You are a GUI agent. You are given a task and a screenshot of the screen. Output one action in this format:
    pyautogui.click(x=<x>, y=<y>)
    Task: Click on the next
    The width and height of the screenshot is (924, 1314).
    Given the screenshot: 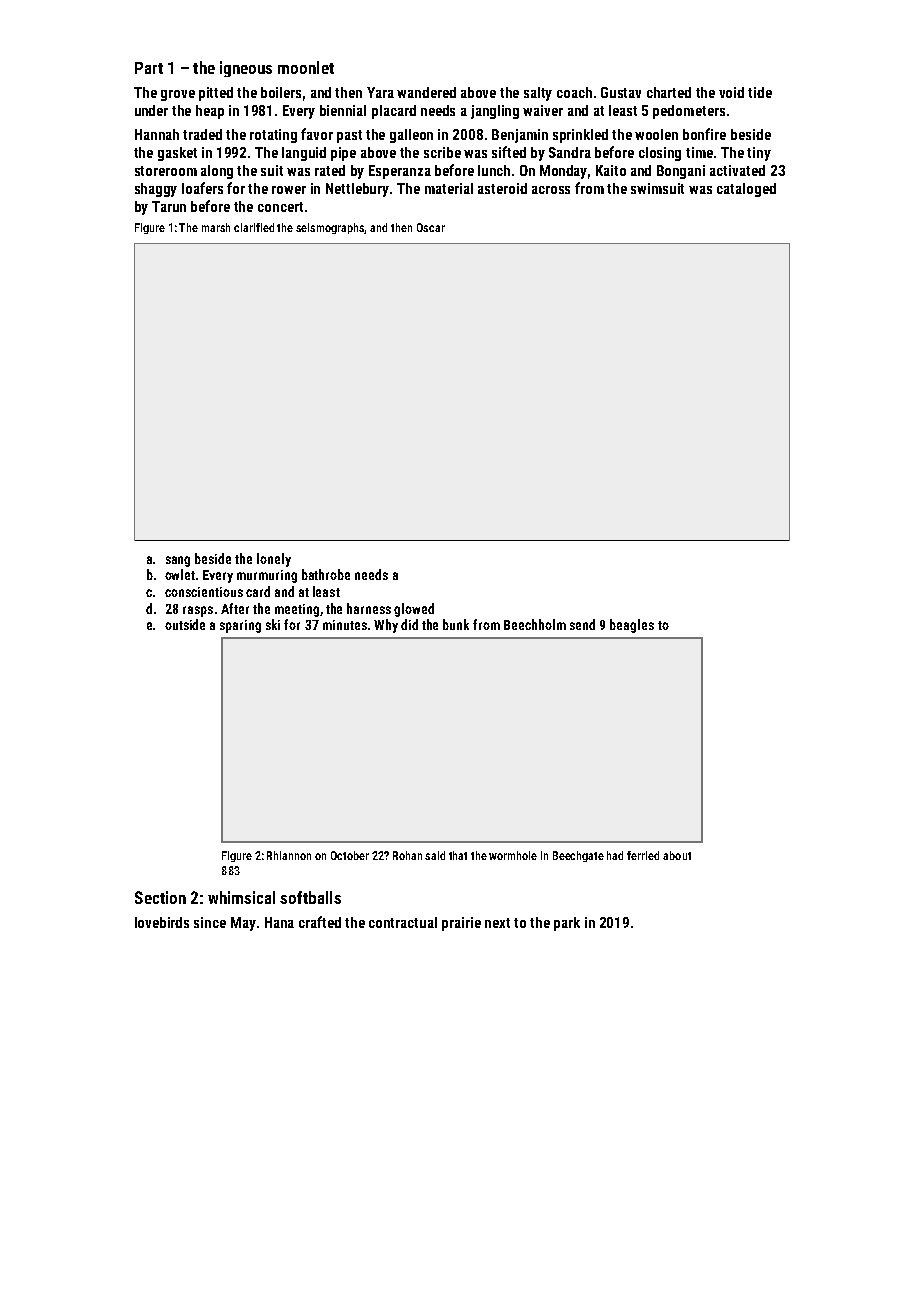 What is the action you would take?
    pyautogui.click(x=497, y=923)
